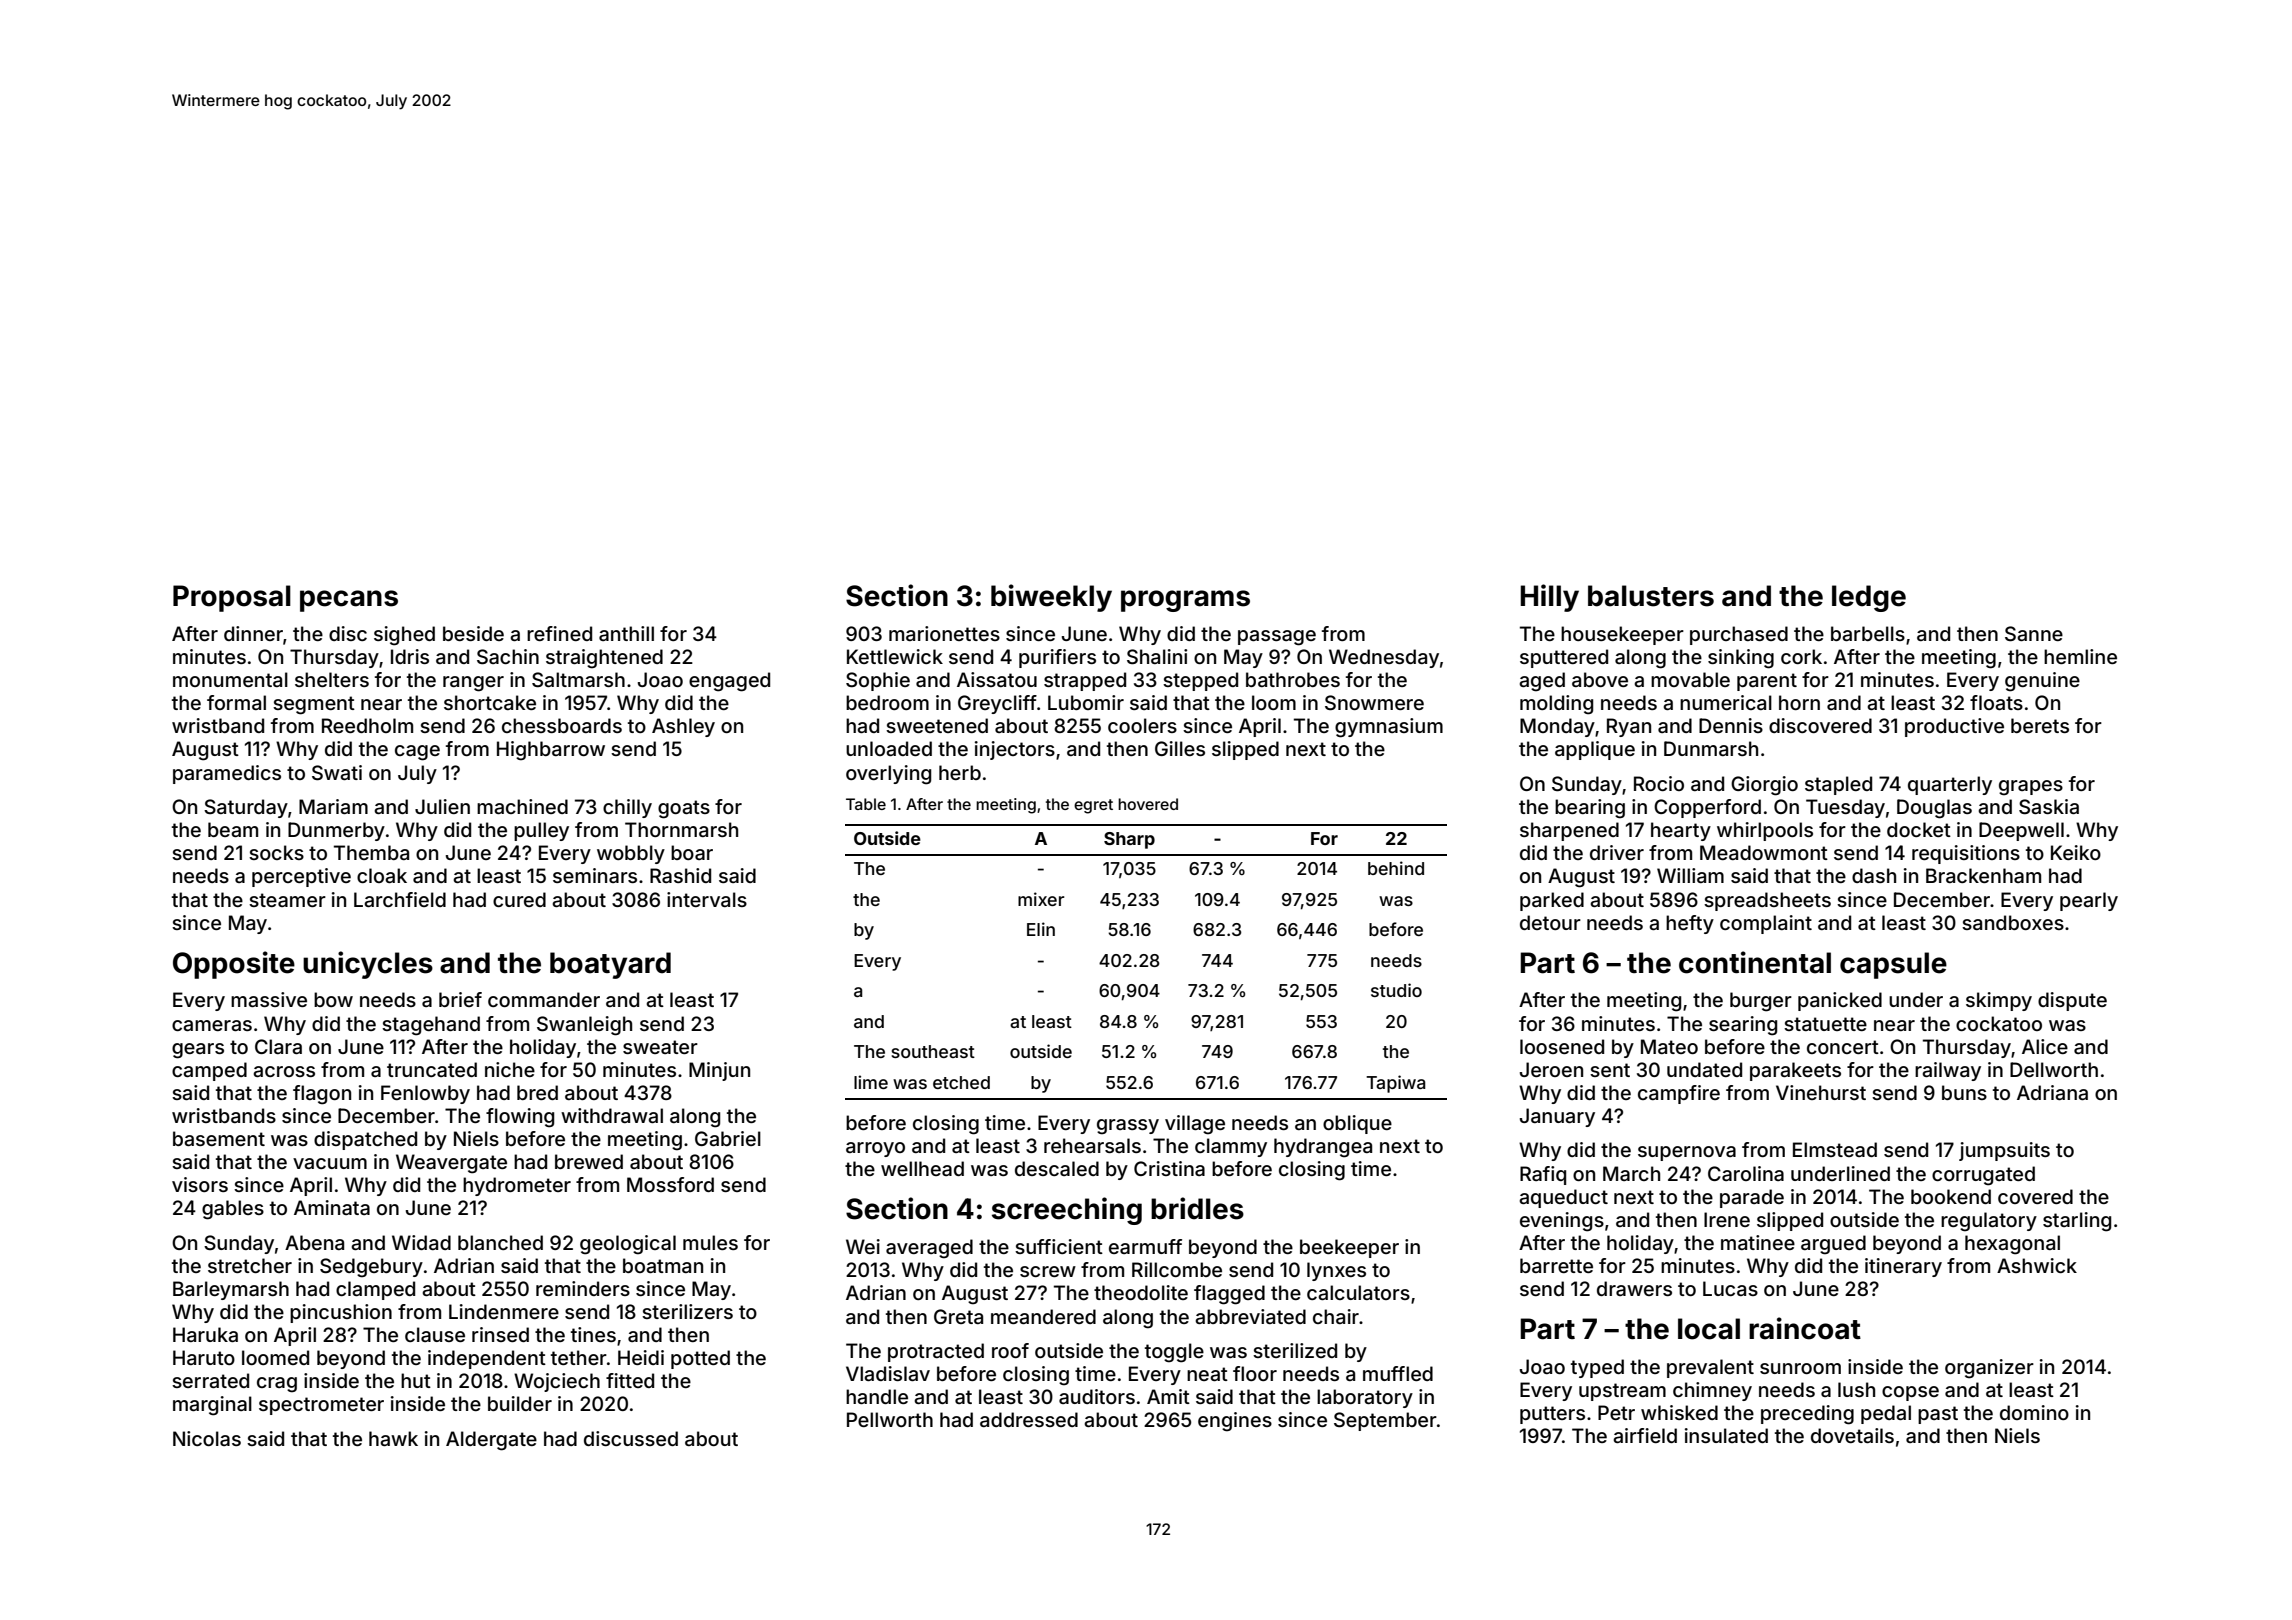 The height and width of the screenshot is (1620, 2292). What do you see at coordinates (1645, 1435) in the screenshot?
I see `airfield` at bounding box center [1645, 1435].
